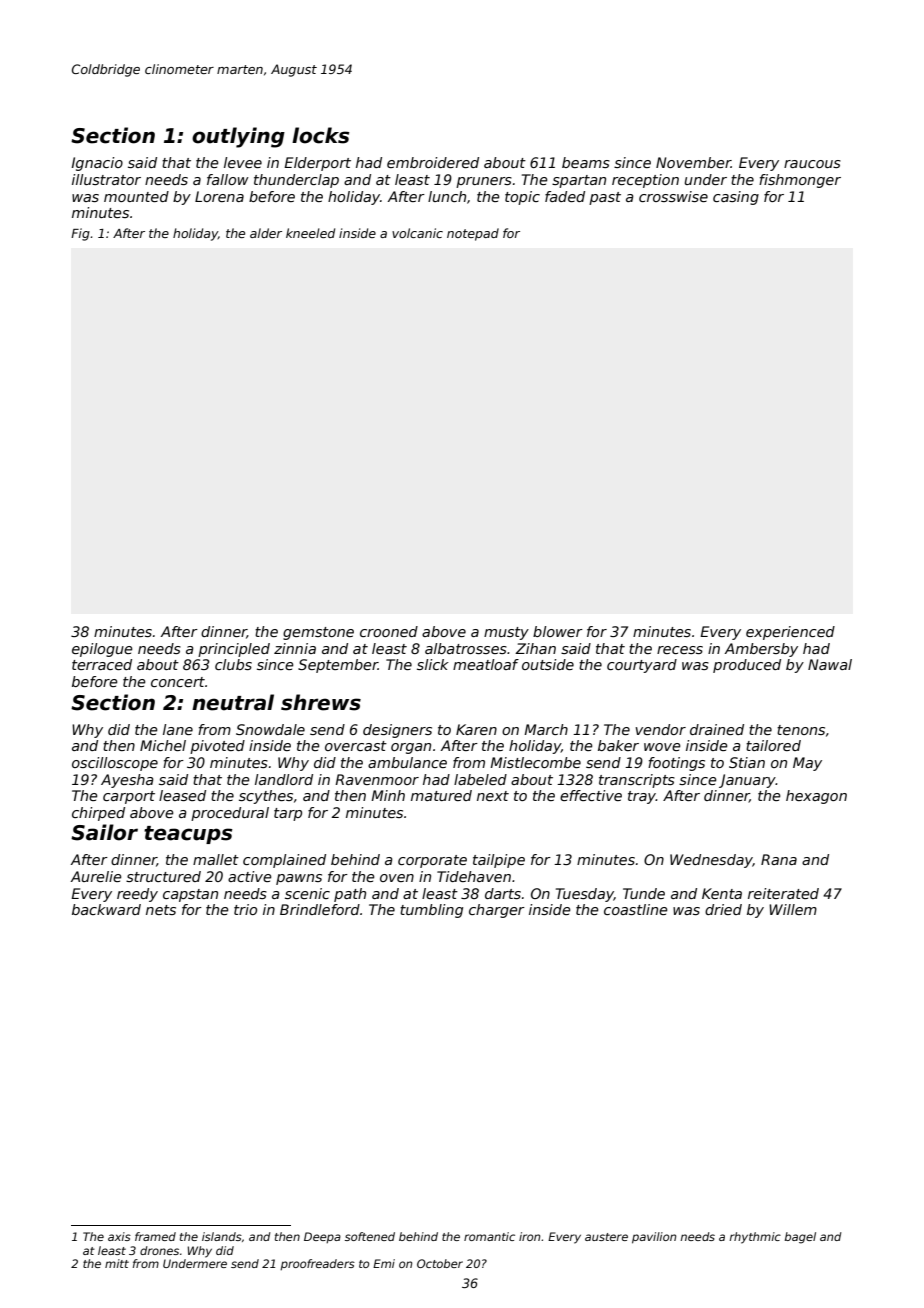  Describe the element at coordinates (266, 233) in the document. I see `alder` at that location.
